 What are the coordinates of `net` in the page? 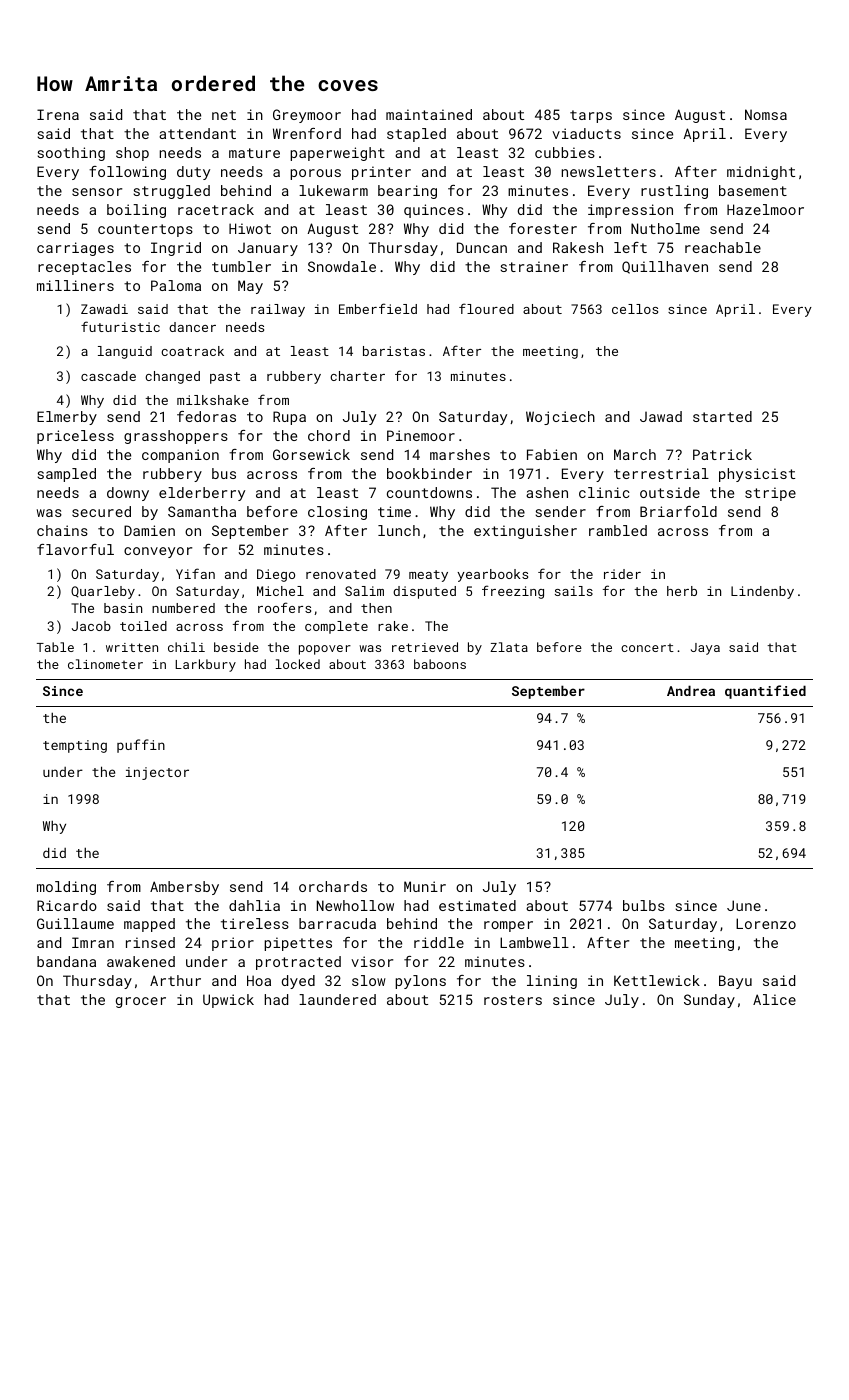 It's located at (224, 115).
